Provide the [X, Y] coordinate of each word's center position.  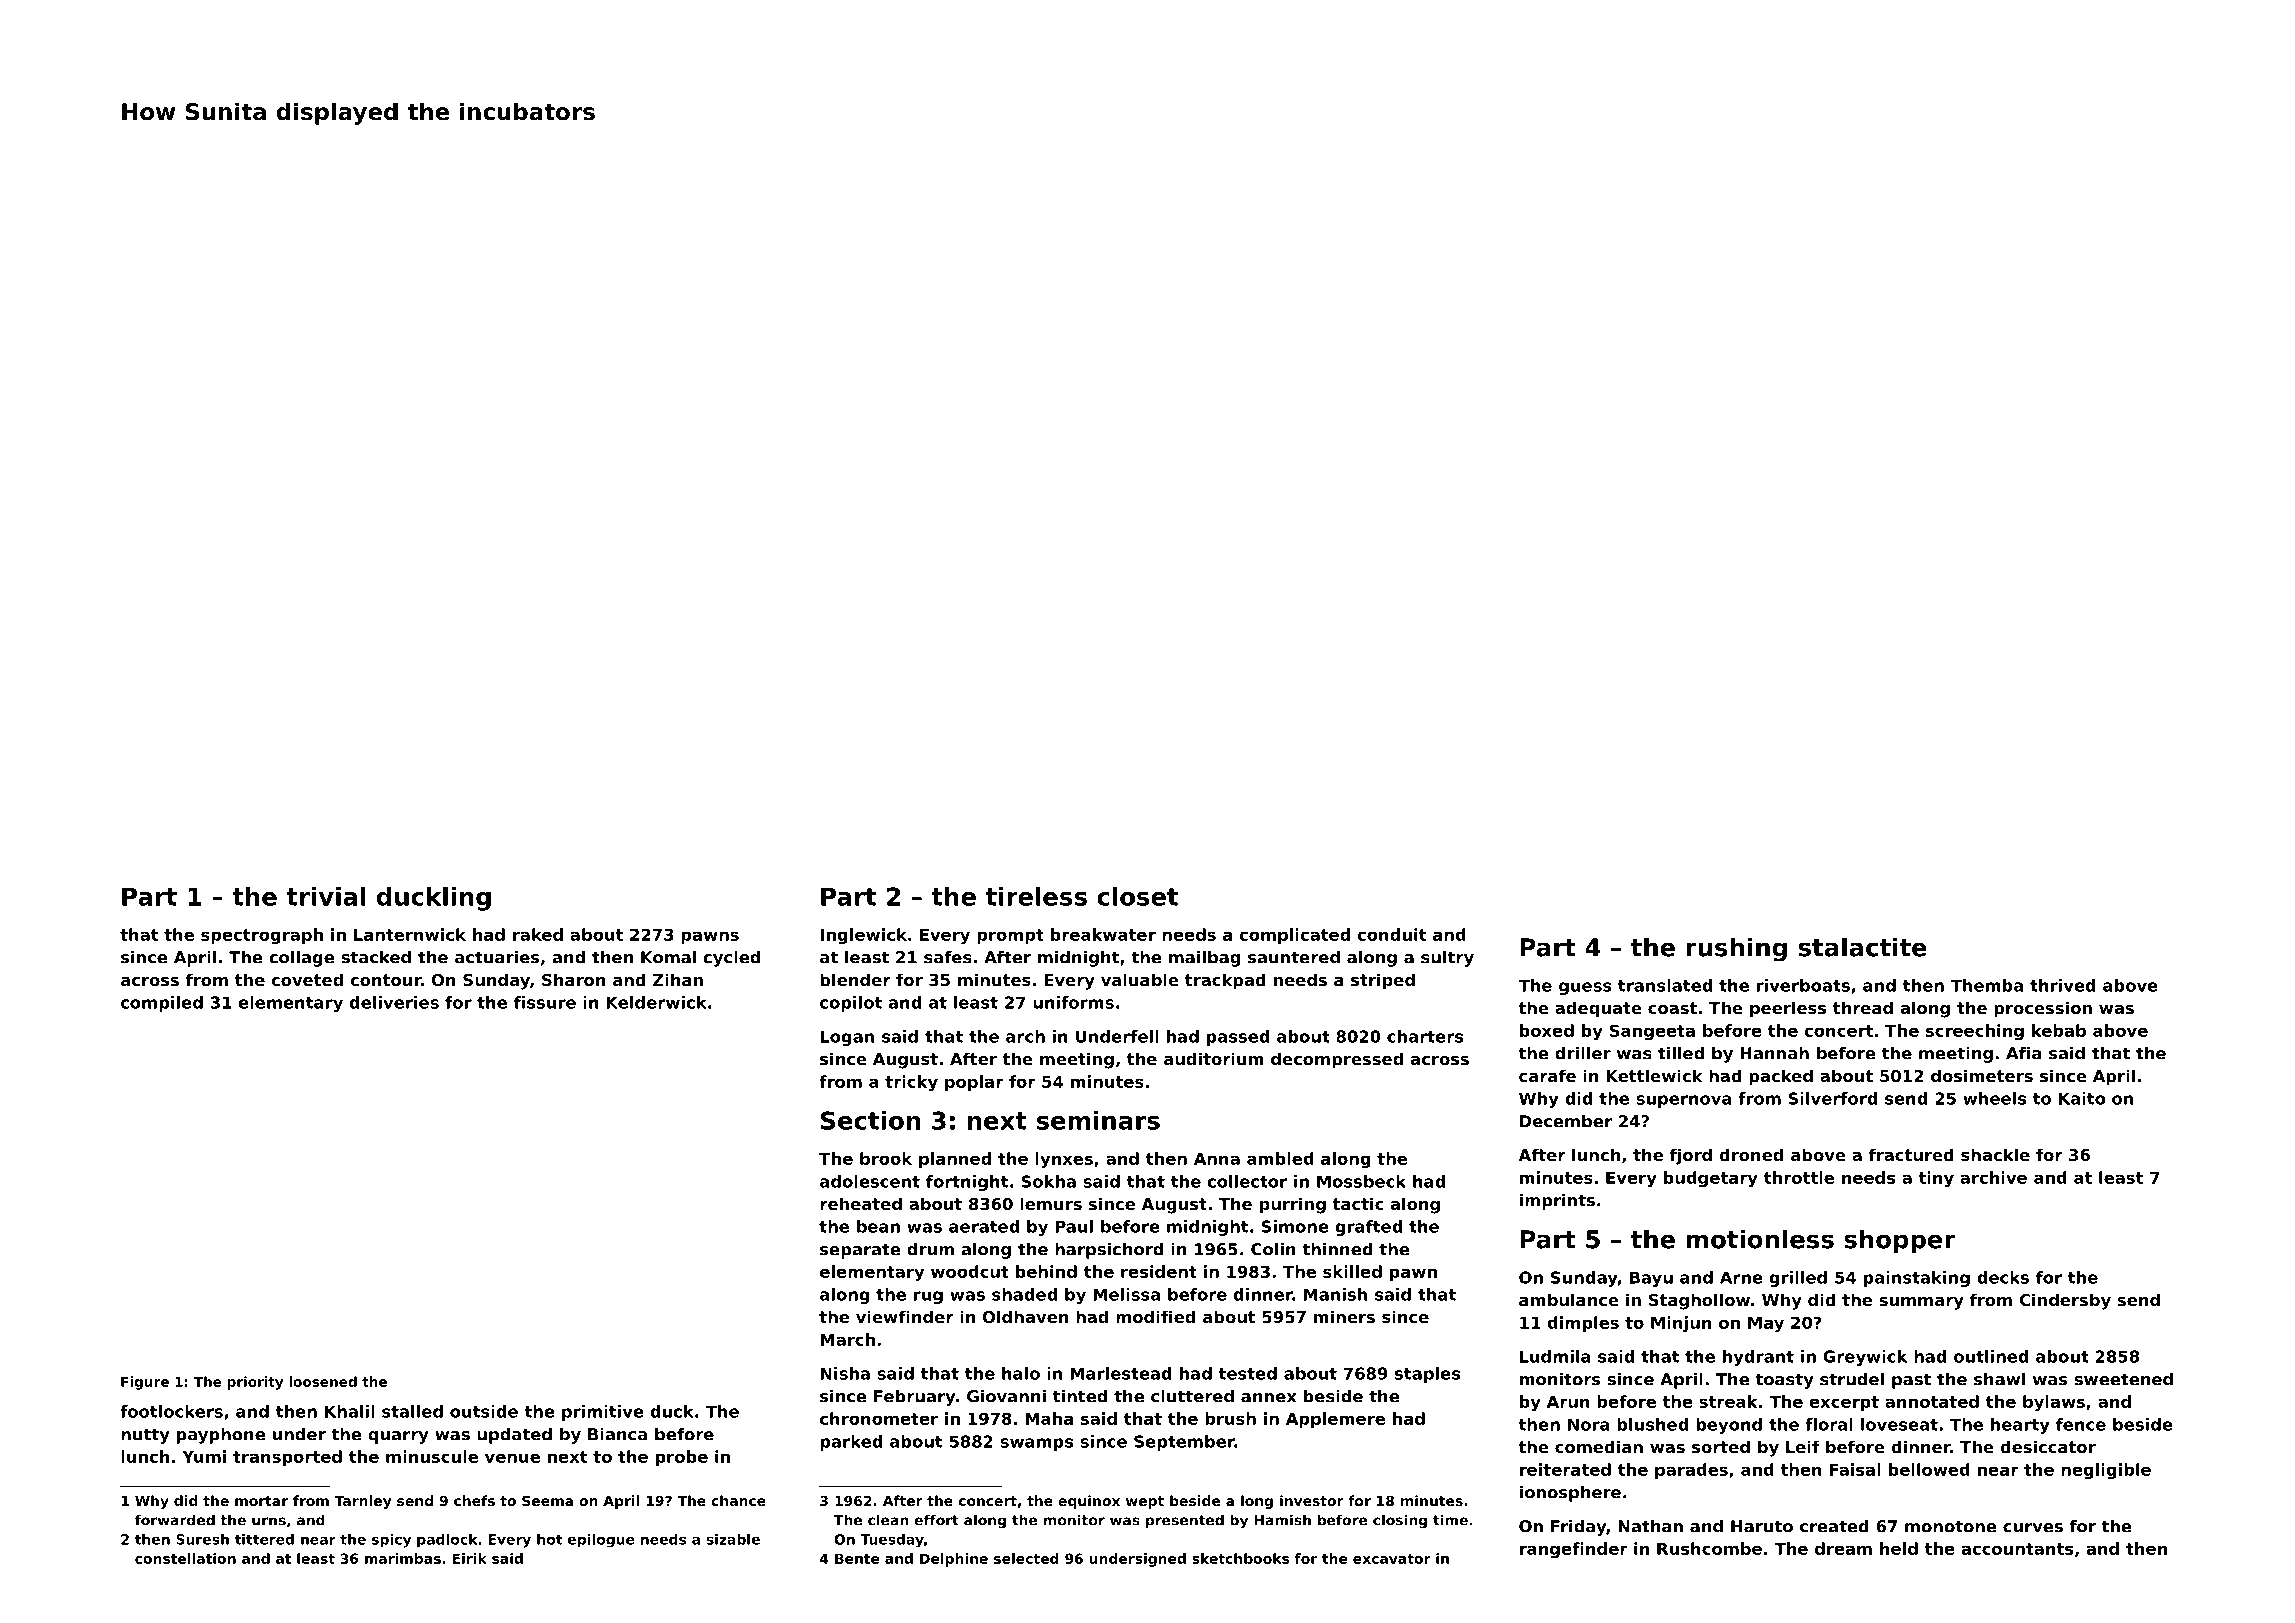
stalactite [1863, 947]
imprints [1557, 1202]
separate [860, 1251]
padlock [447, 1541]
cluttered [1192, 1396]
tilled [1681, 1053]
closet [1137, 896]
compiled [162, 1004]
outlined [1991, 1356]
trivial [326, 896]
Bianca [617, 1434]
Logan [847, 1038]
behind [1046, 1271]
